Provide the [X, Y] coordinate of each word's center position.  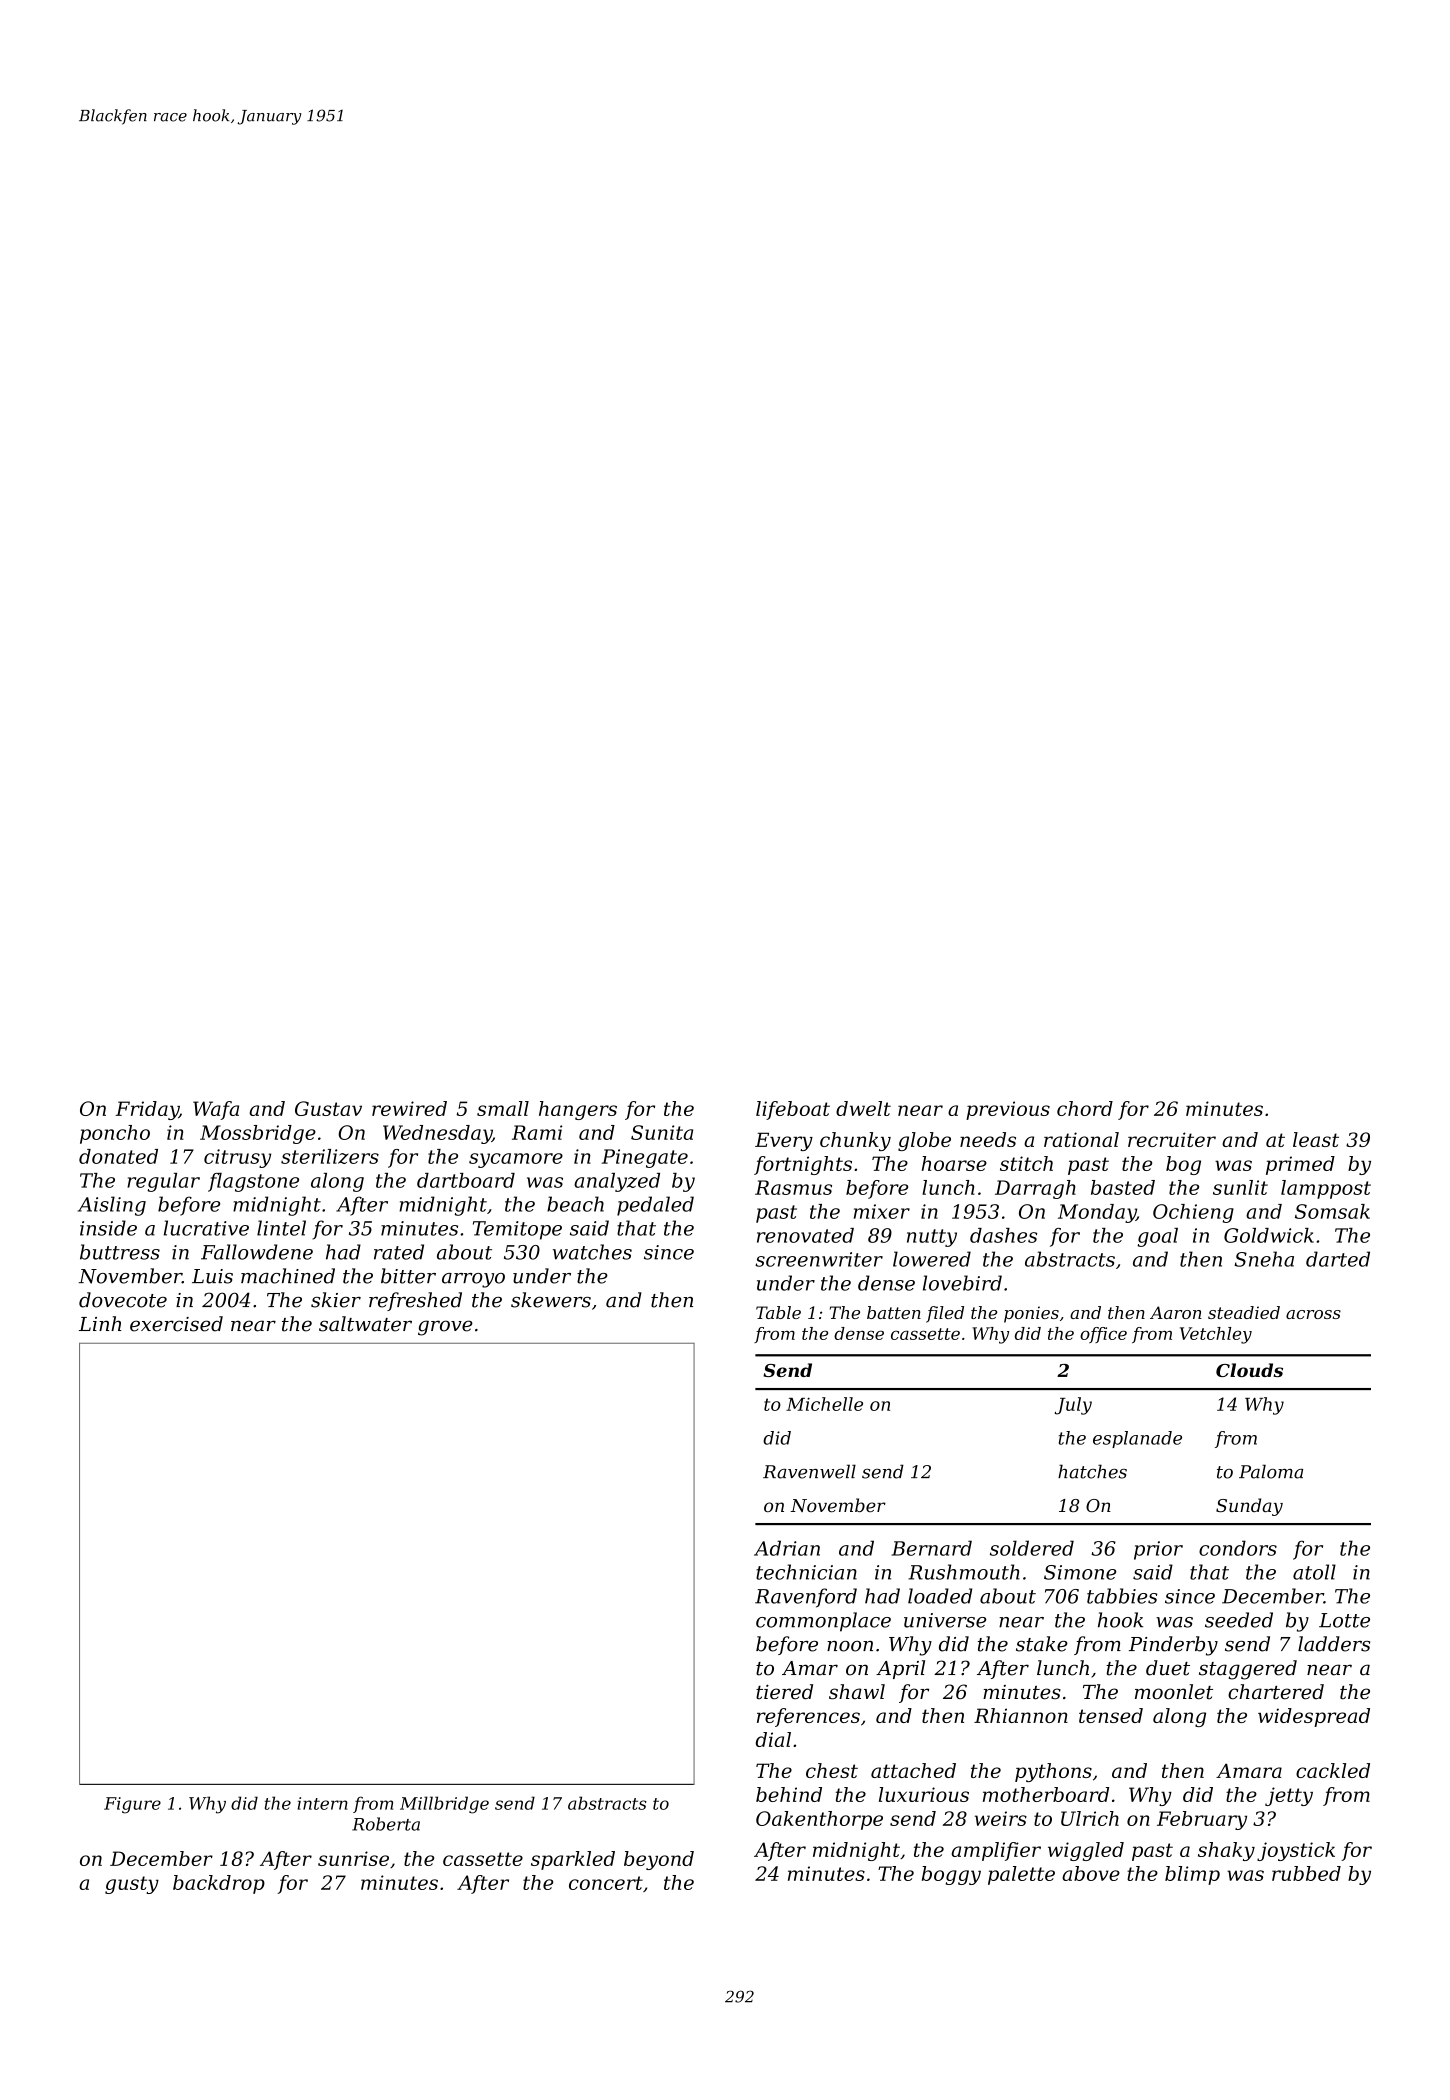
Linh [100, 1323]
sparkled [573, 1860]
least [1316, 1139]
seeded [1239, 1620]
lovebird [962, 1283]
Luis [212, 1276]
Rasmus [793, 1187]
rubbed [1306, 1873]
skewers [551, 1300]
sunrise [353, 1858]
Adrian [787, 1548]
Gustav [328, 1108]
